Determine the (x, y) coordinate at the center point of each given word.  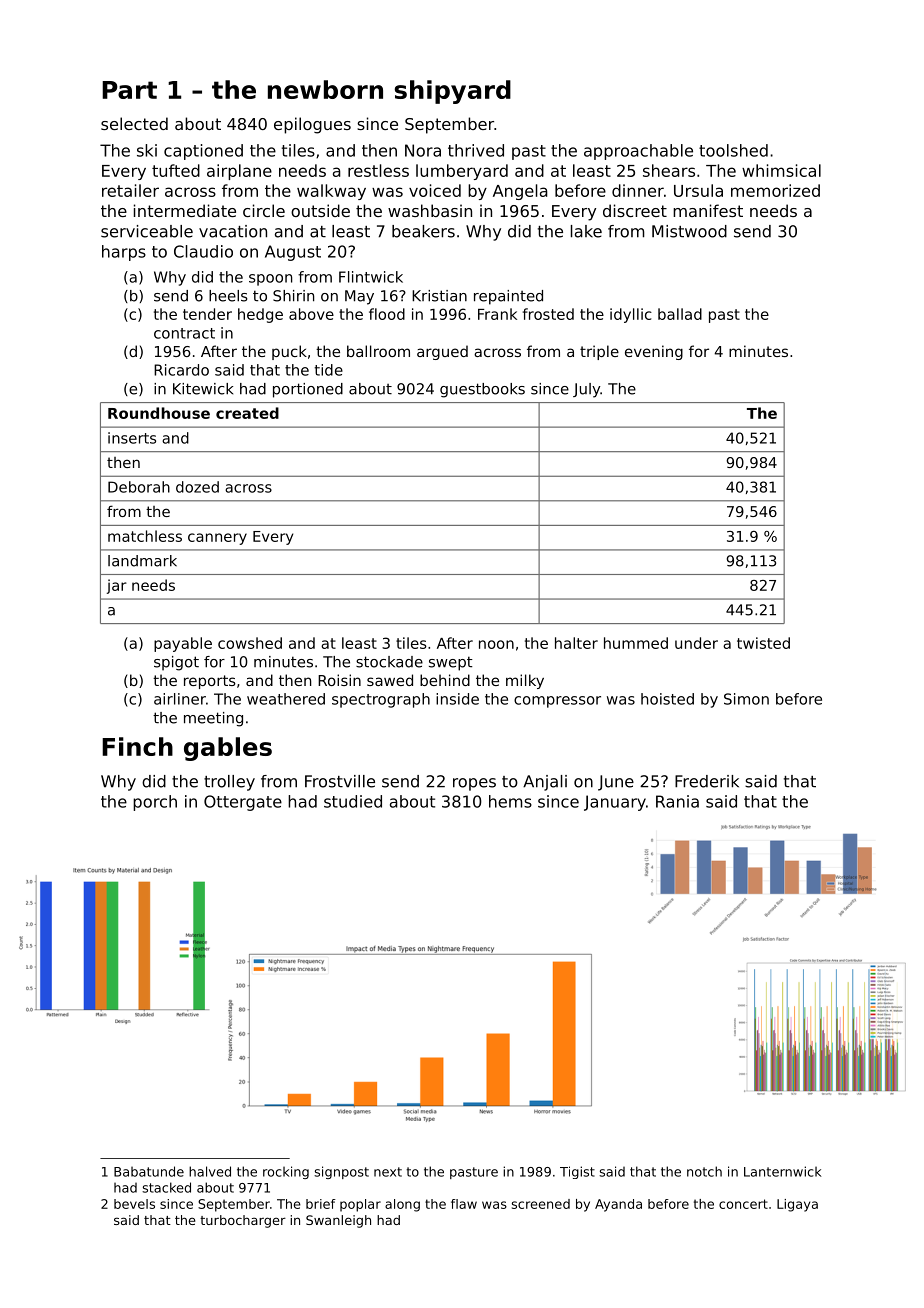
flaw (464, 1204)
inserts (132, 438)
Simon (746, 699)
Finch (137, 746)
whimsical (781, 170)
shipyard (453, 92)
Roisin (339, 680)
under (696, 643)
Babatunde (149, 1171)
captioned (203, 152)
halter (576, 643)
